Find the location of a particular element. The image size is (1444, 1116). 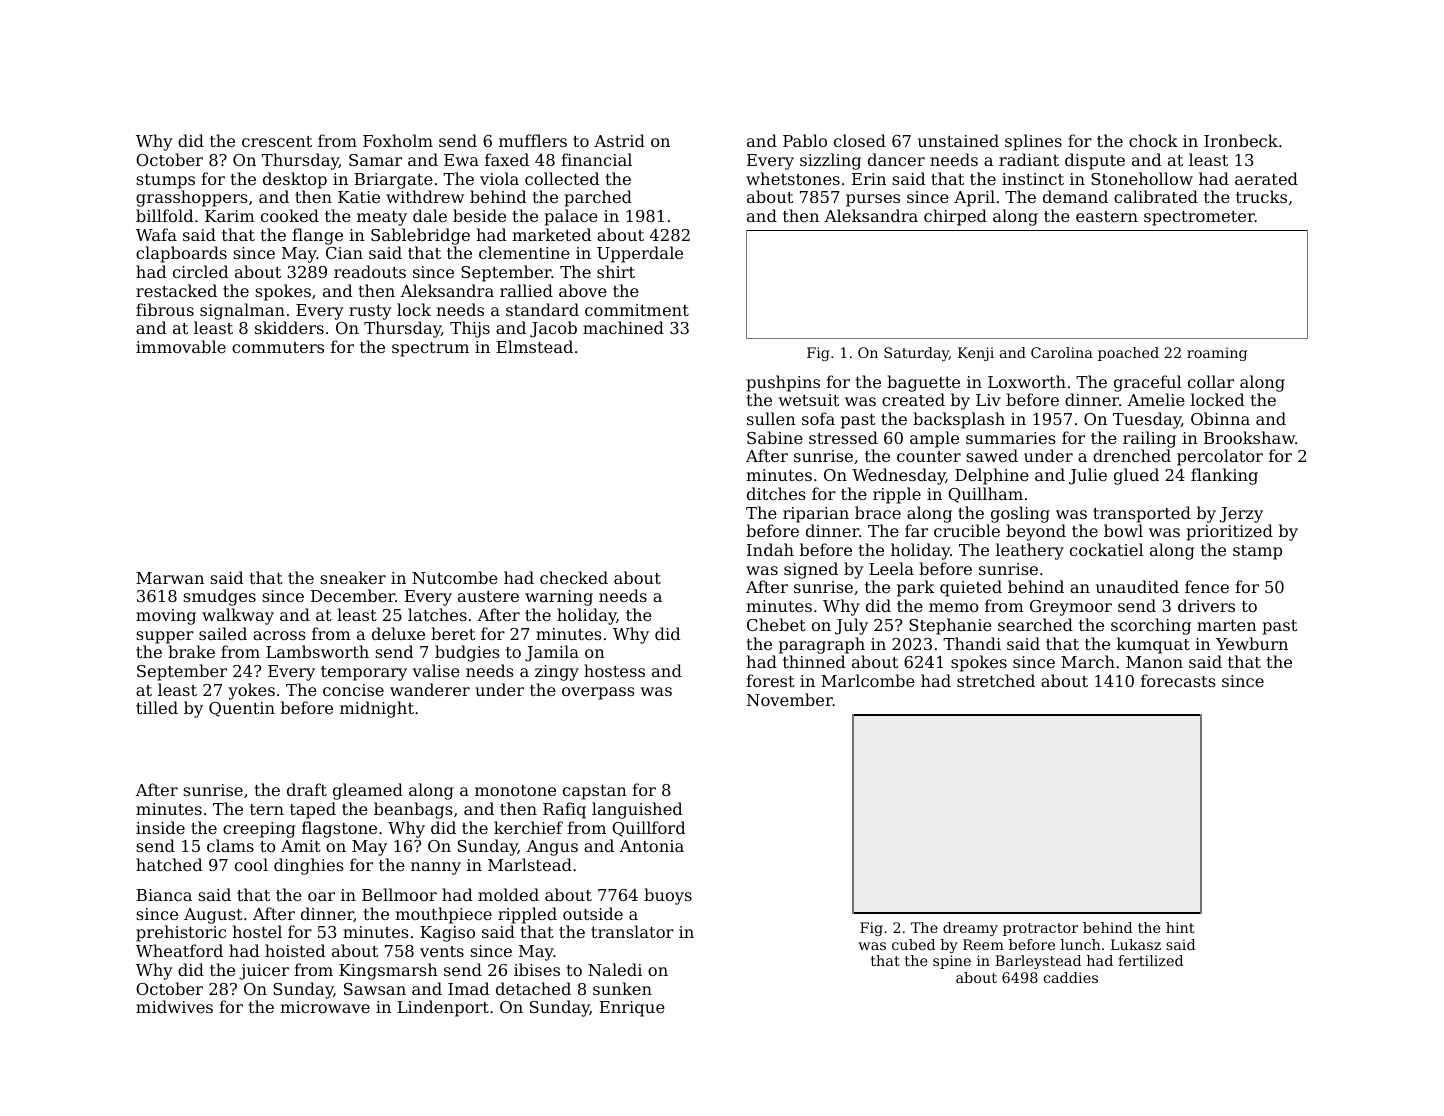

cubed is located at coordinates (913, 944).
